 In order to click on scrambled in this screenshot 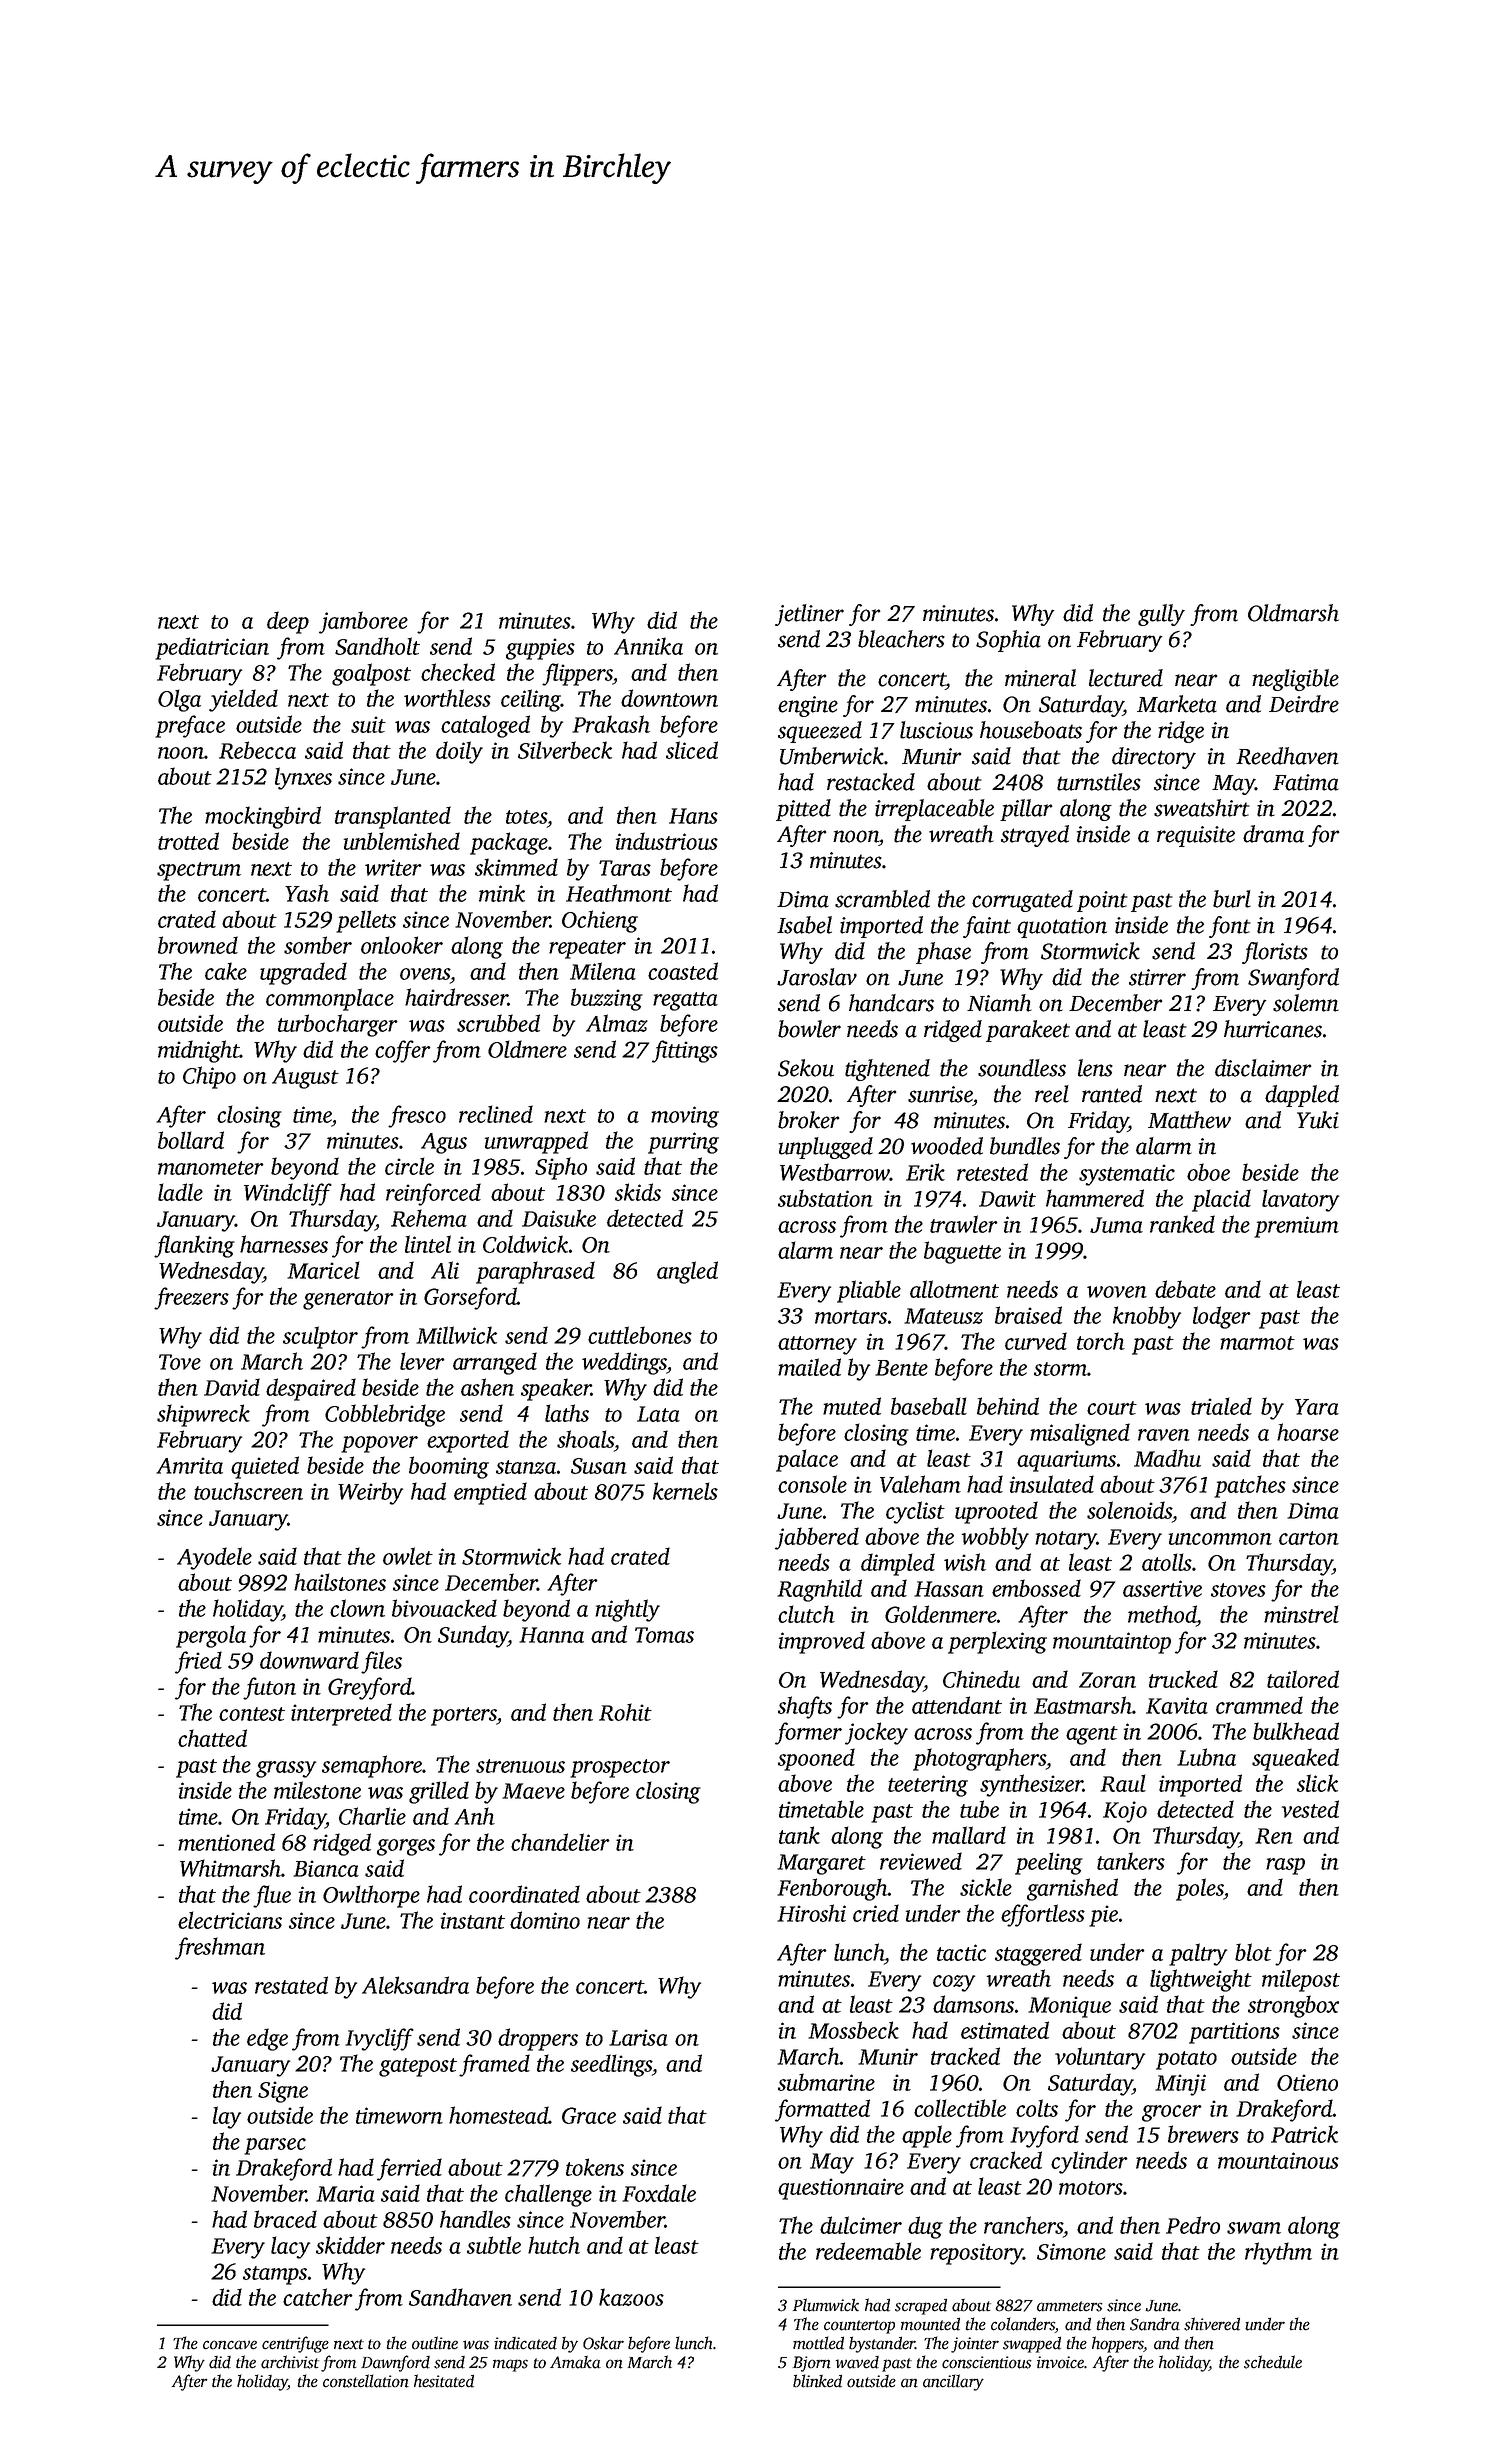, I will do `click(882, 899)`.
